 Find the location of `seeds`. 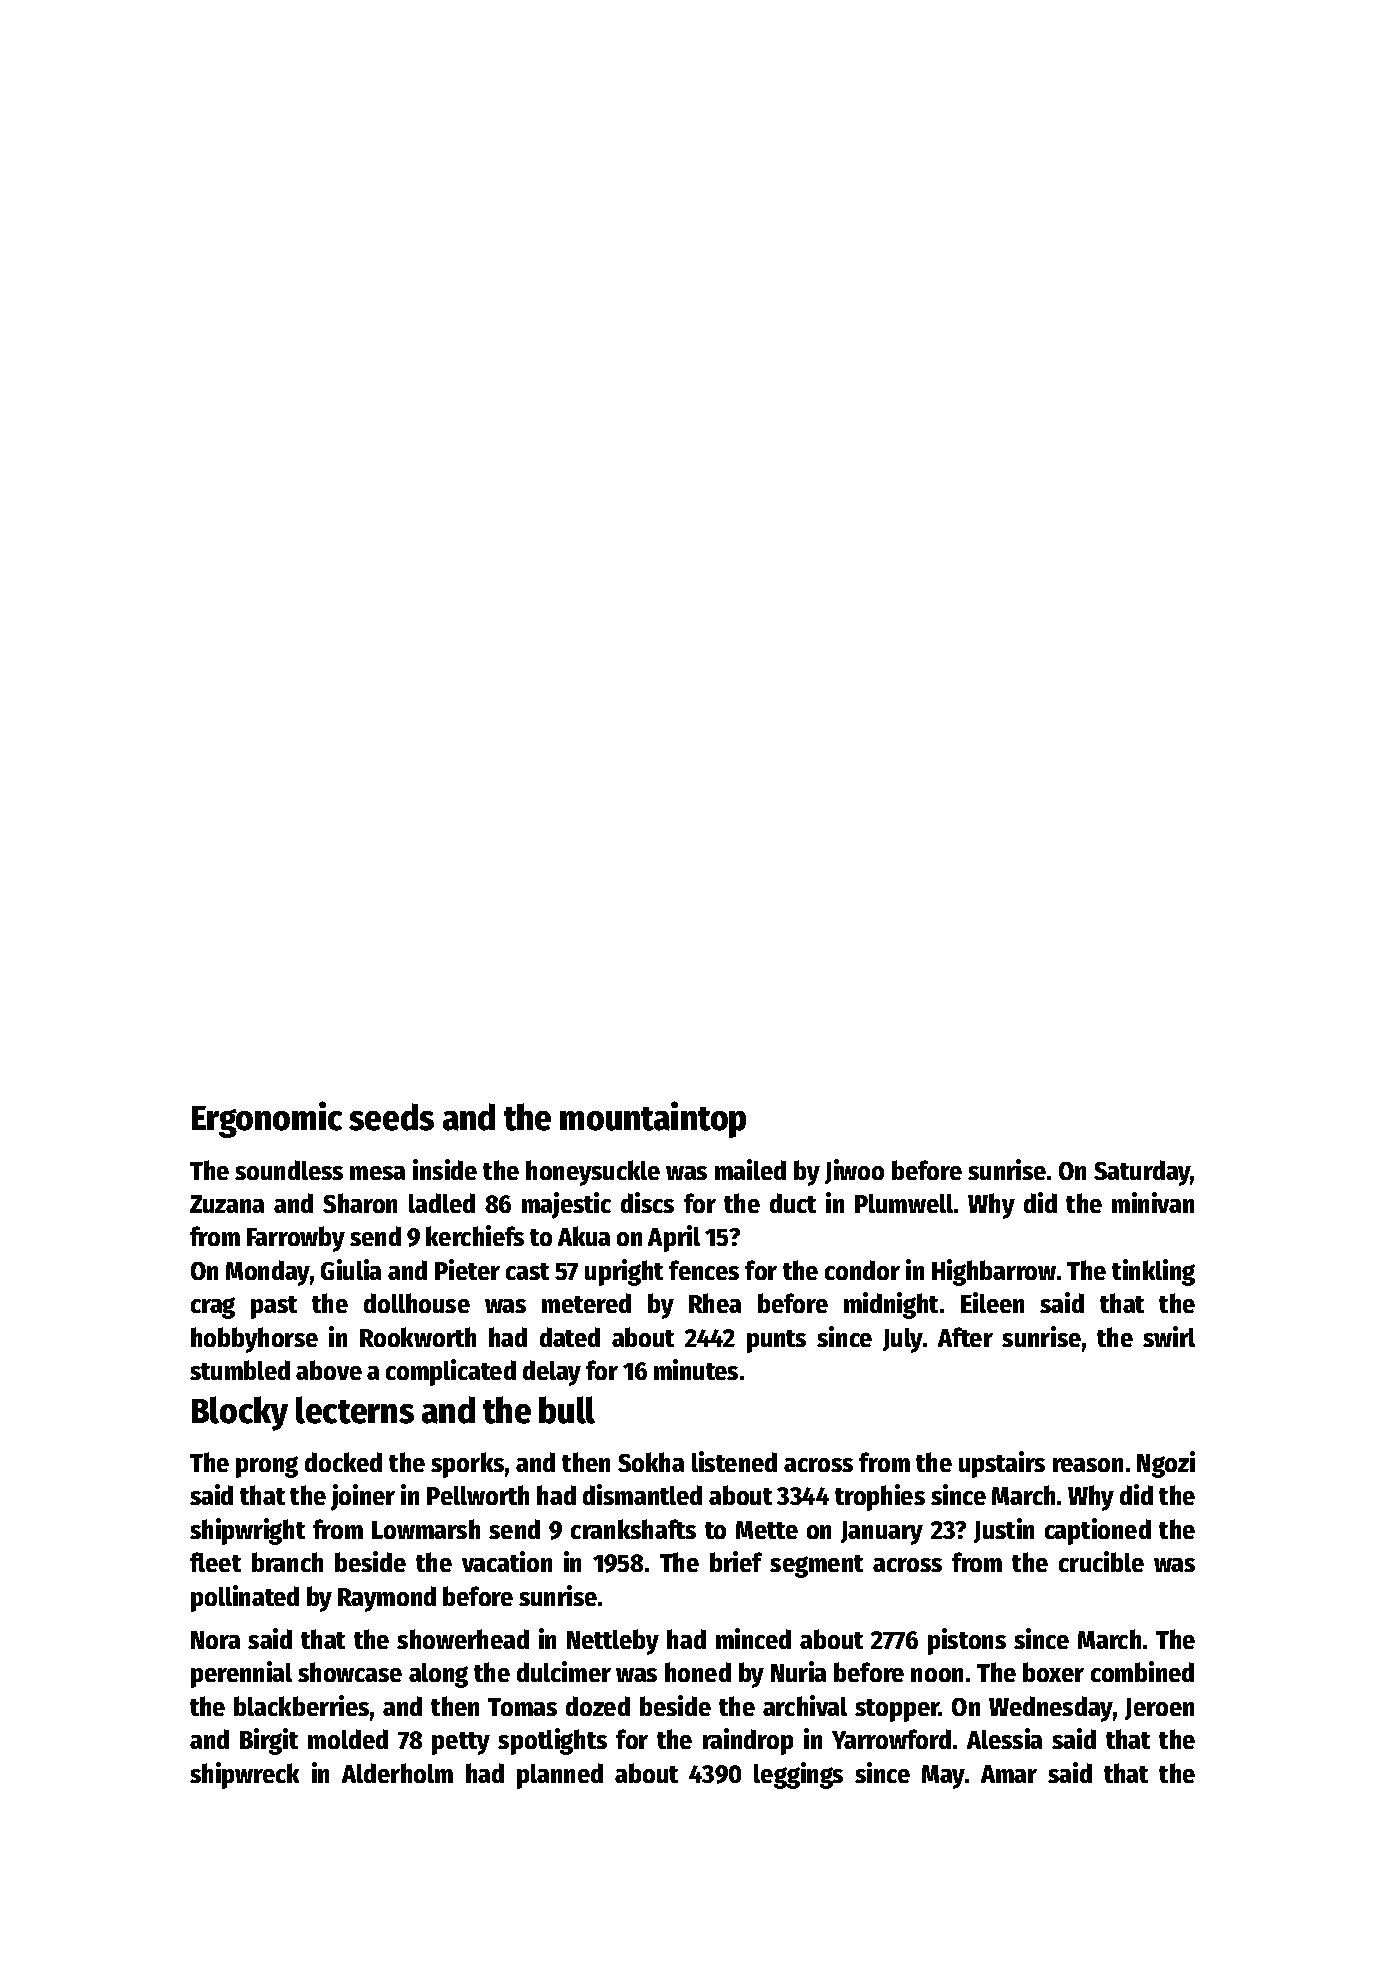

seeds is located at coordinates (391, 1117).
